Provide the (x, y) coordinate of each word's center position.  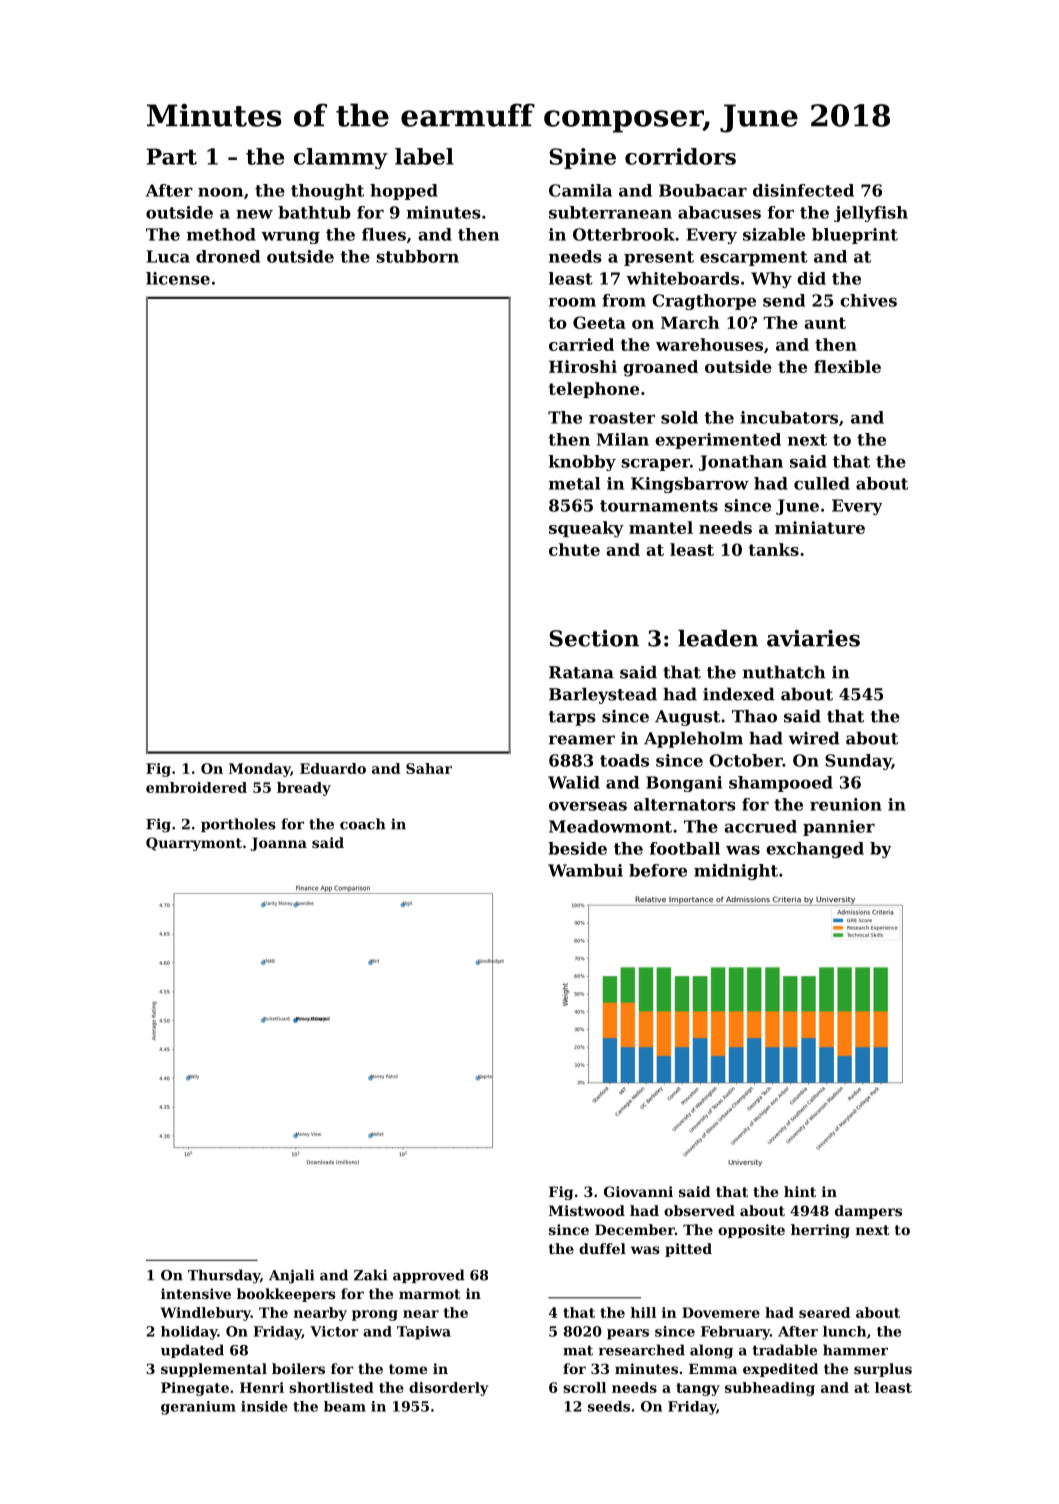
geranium (198, 1408)
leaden (718, 638)
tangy (698, 1389)
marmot (429, 1294)
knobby (582, 463)
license (178, 278)
